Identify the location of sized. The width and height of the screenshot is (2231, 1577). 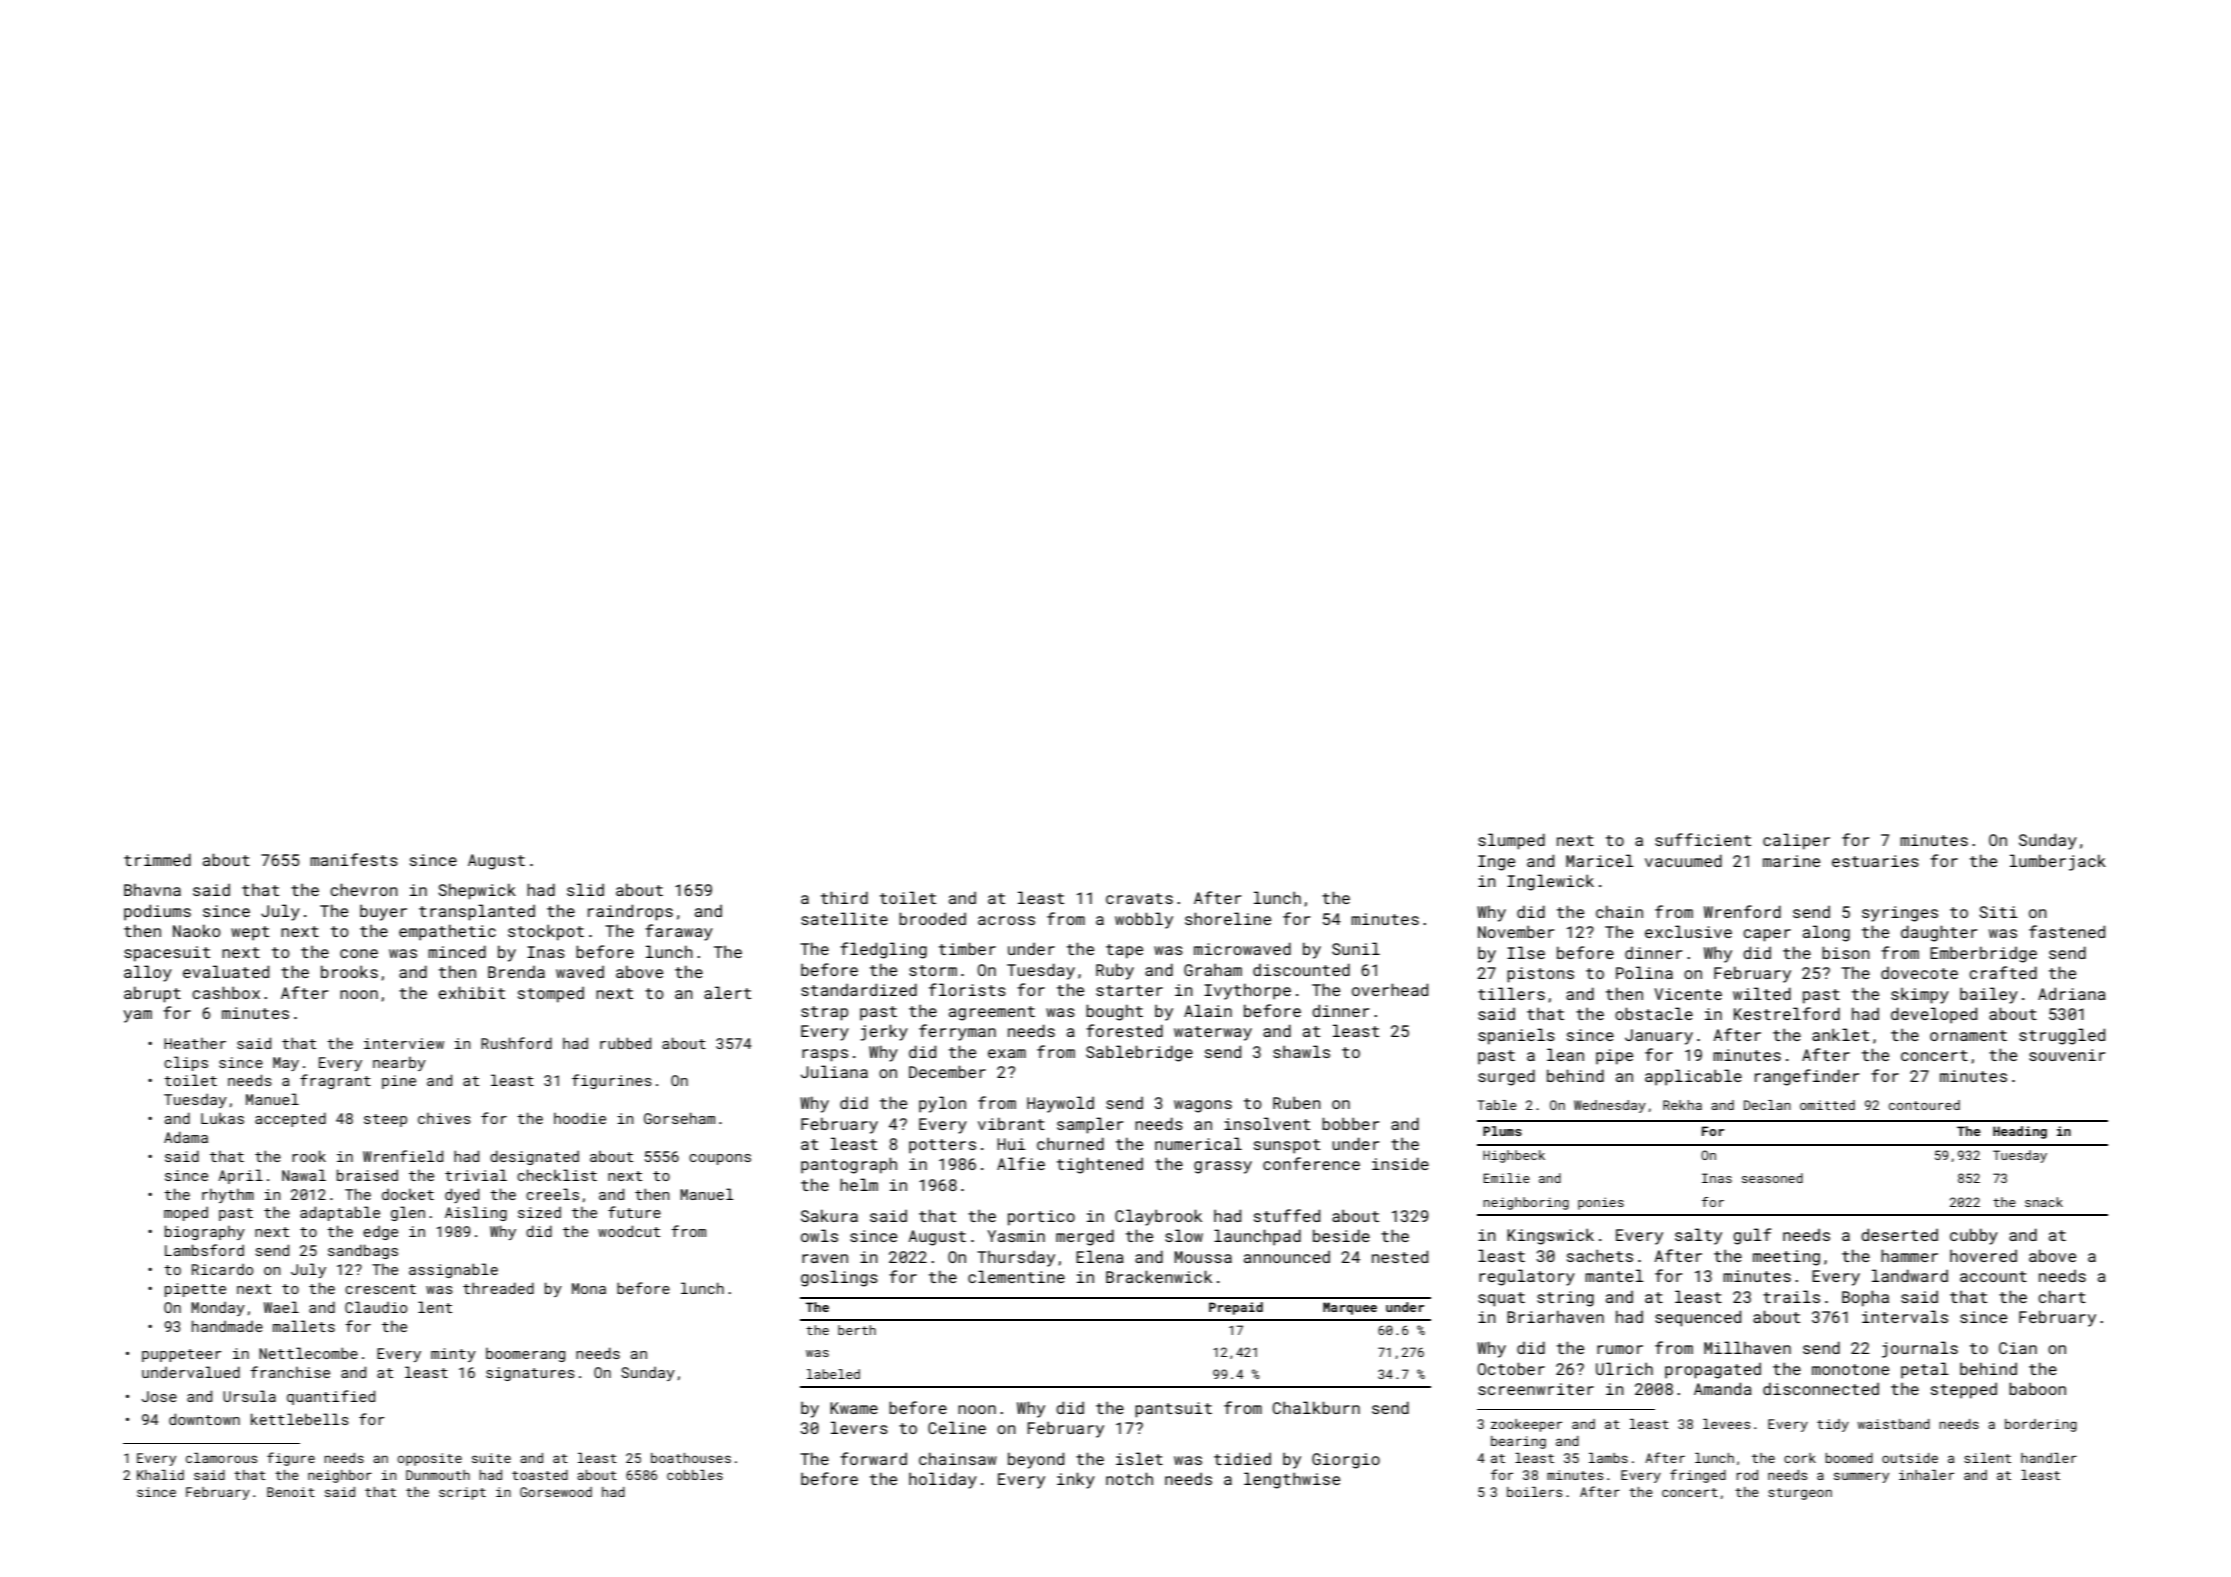
(539, 1212).
